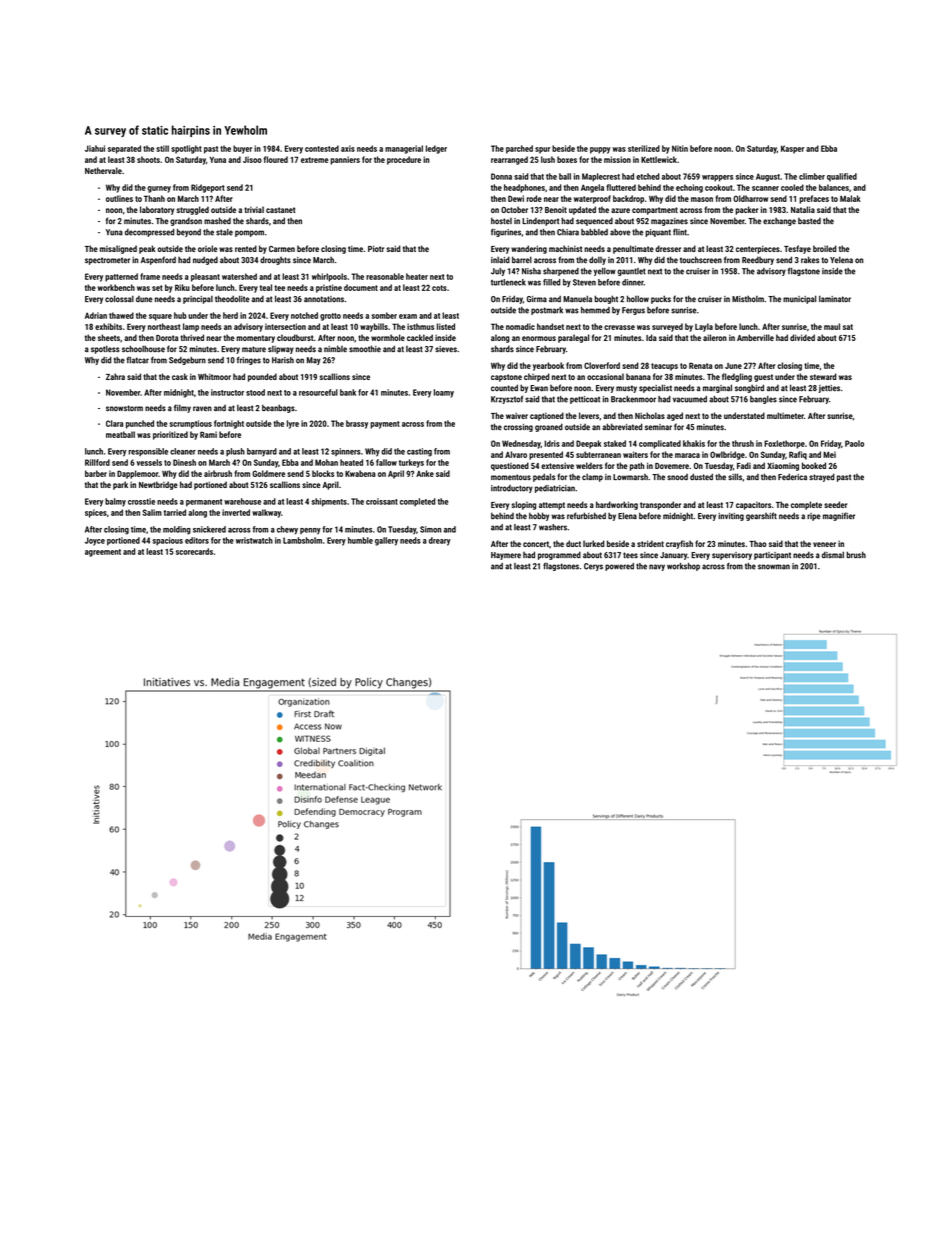 This image has height=1233, width=952. I want to click on square, so click(160, 317).
